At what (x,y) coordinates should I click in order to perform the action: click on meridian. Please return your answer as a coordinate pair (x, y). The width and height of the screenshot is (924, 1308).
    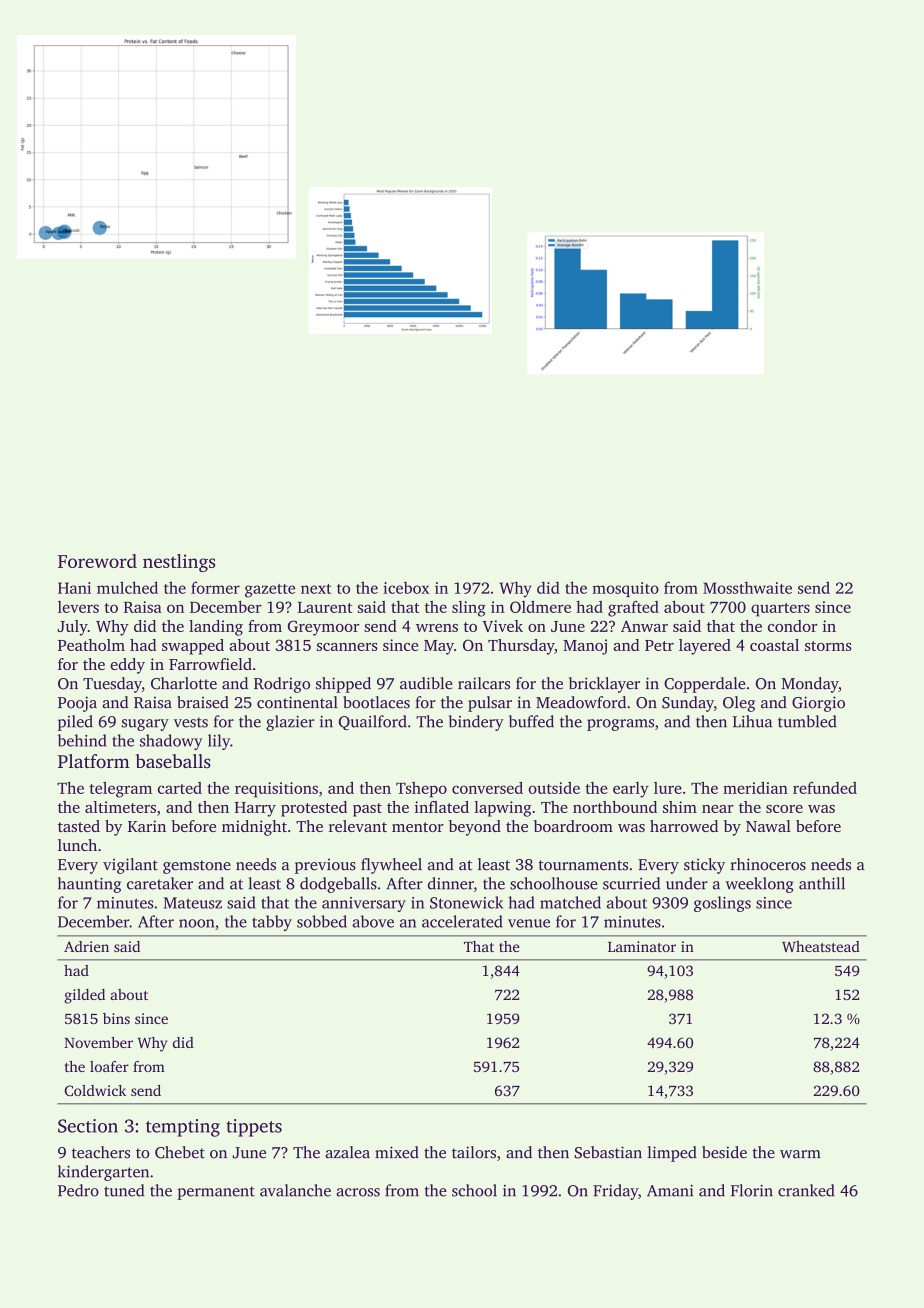
    Looking at the image, I should click on (755, 788).
